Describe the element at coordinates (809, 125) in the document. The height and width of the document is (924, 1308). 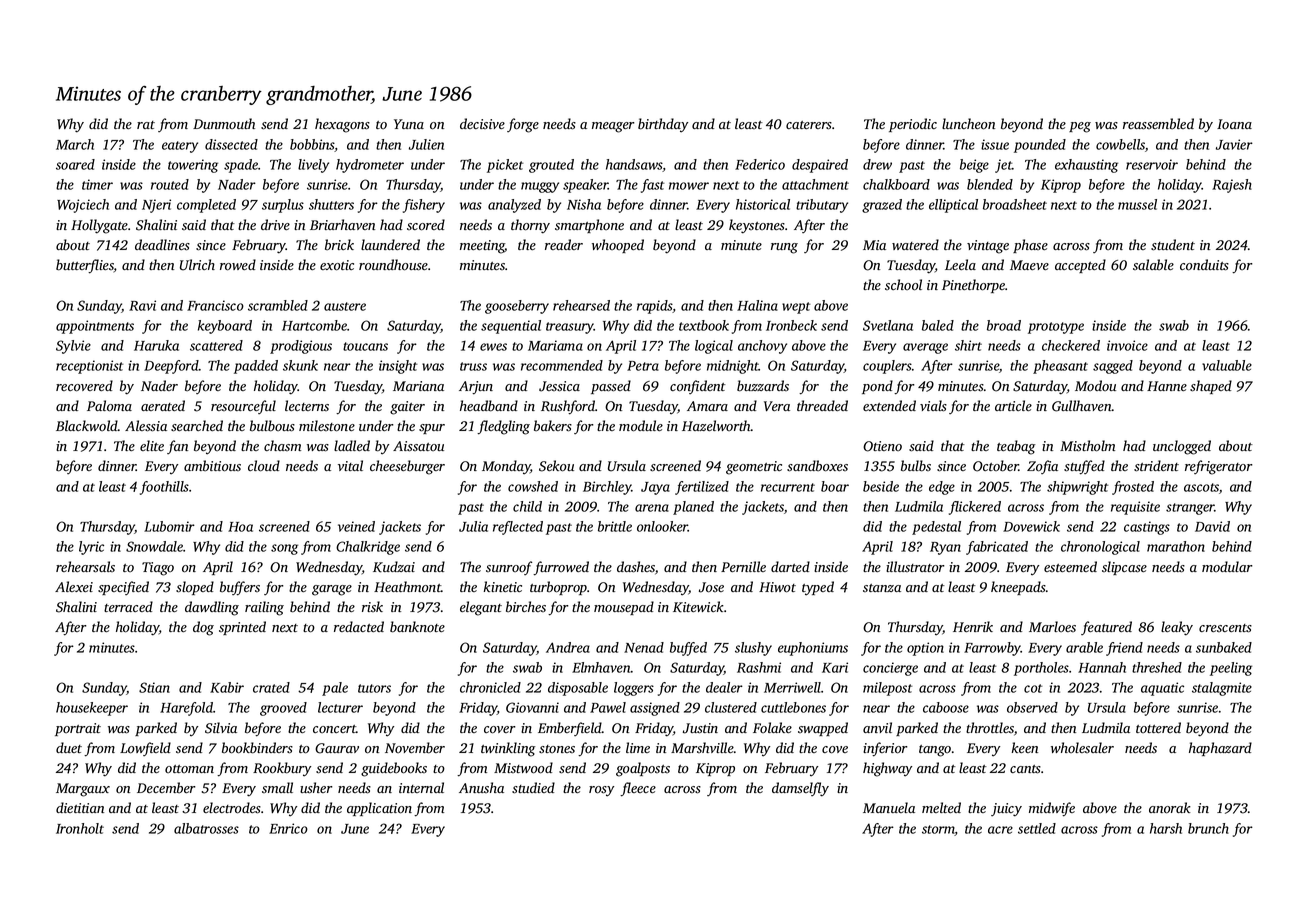
I see `caterers` at that location.
